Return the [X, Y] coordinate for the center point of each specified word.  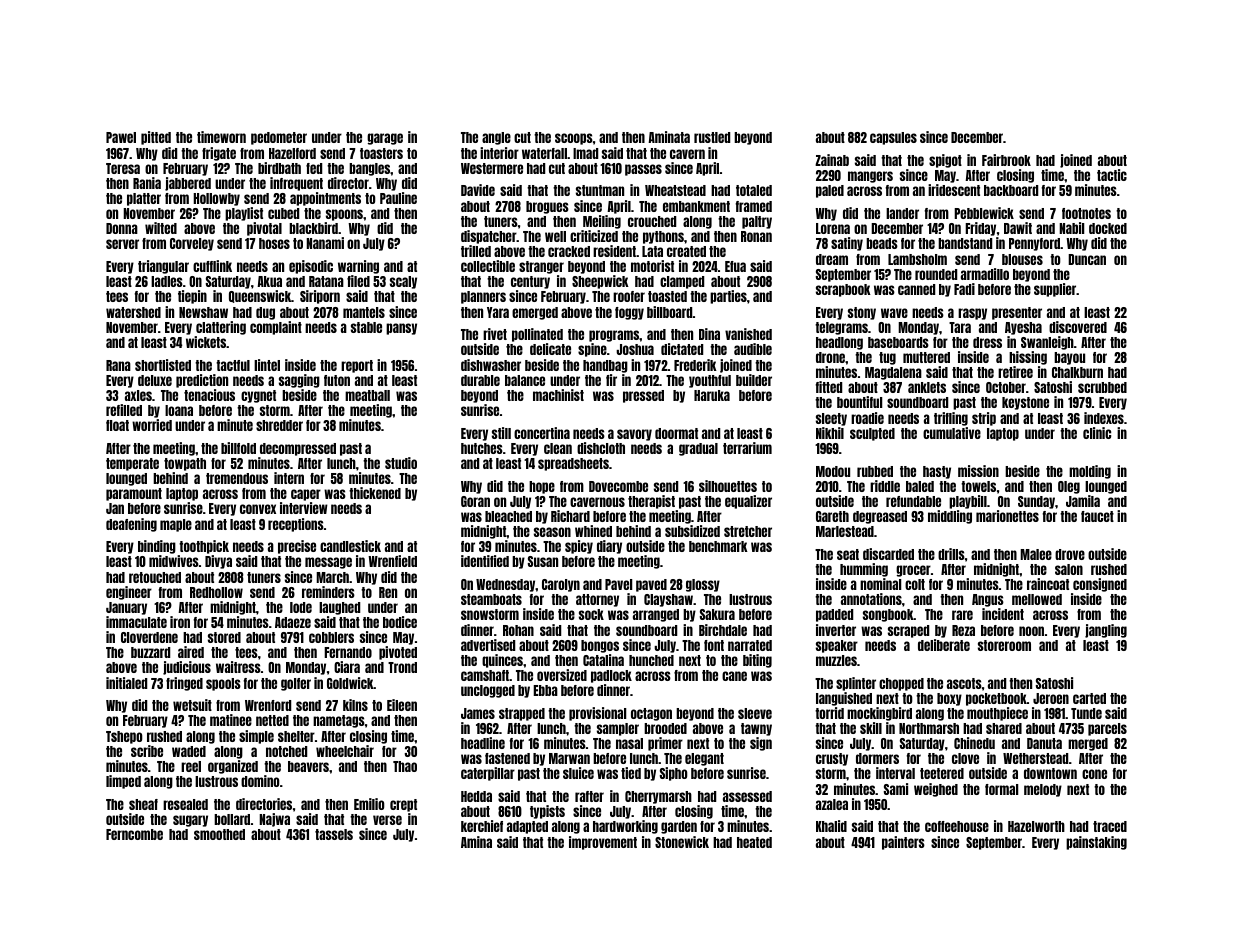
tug [887, 358]
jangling [1106, 631]
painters [903, 843]
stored [224, 637]
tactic [1112, 175]
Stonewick [682, 842]
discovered [1078, 327]
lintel [267, 365]
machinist [558, 395]
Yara [498, 312]
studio [401, 463]
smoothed [219, 834]
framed [753, 206]
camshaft [485, 675]
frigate [219, 154]
